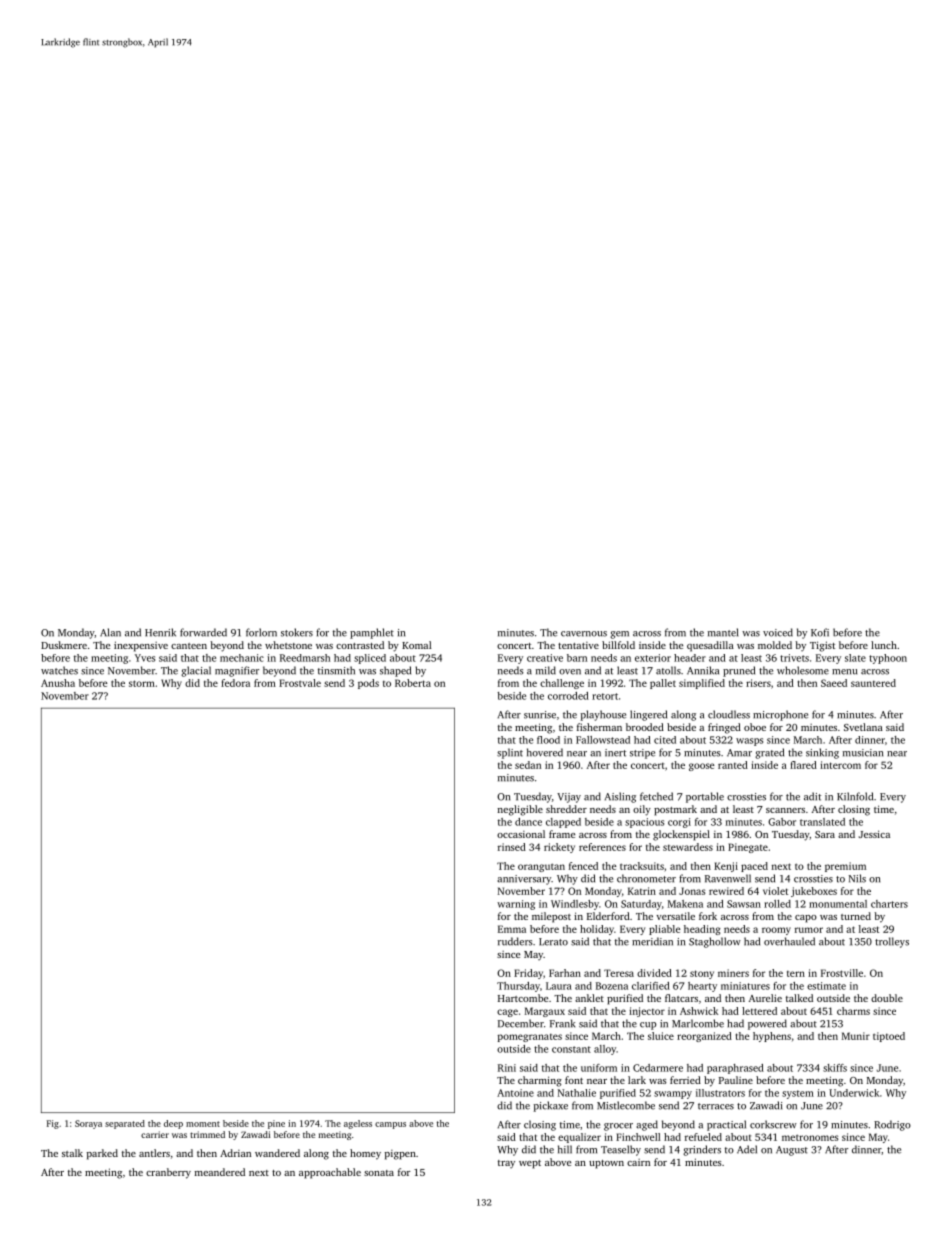 The height and width of the document is (1233, 952). What do you see at coordinates (716, 1106) in the document?
I see `terraces` at bounding box center [716, 1106].
